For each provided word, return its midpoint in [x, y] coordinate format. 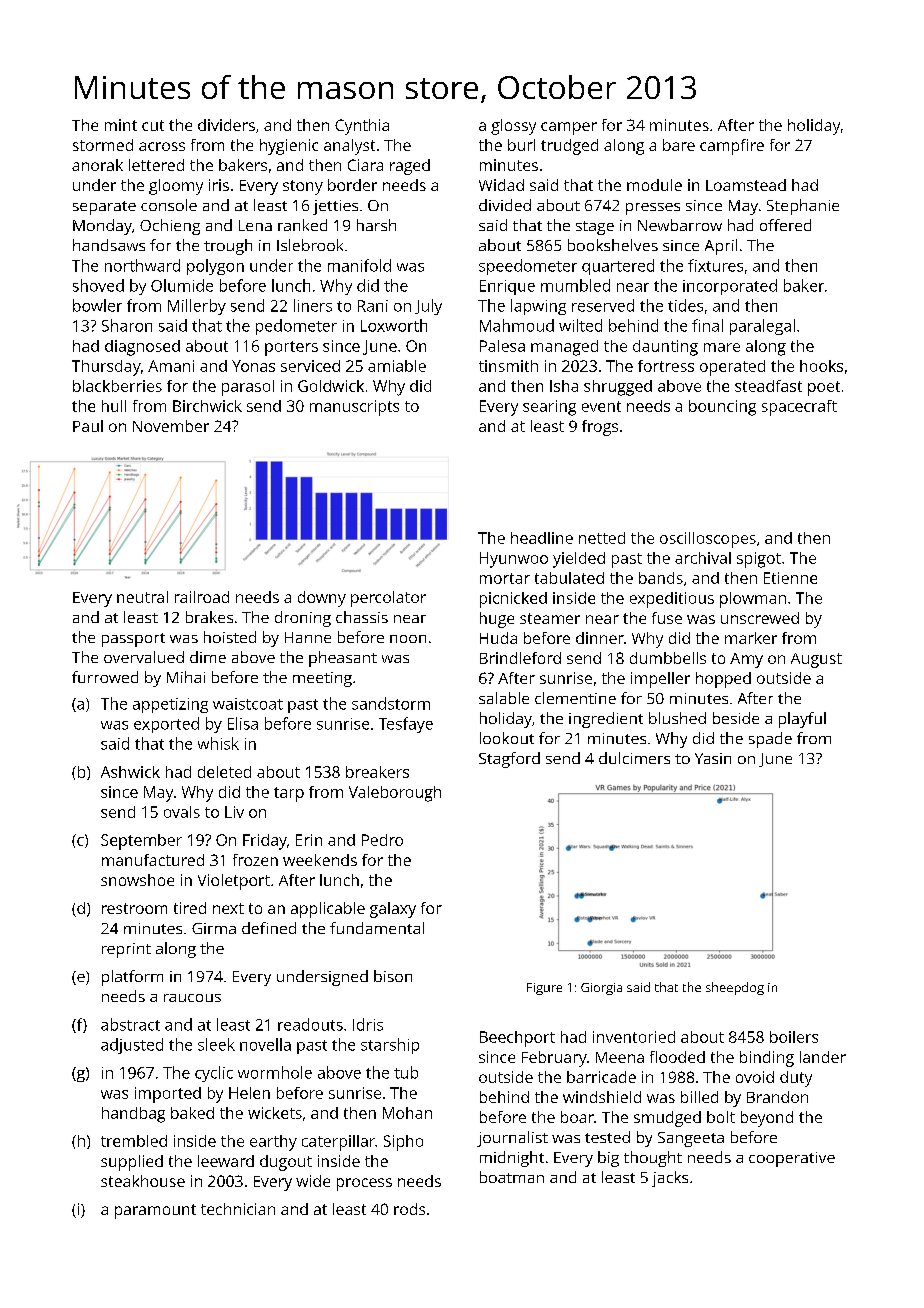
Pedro [382, 840]
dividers [226, 125]
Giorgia [601, 989]
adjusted [132, 1046]
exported [166, 725]
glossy [513, 127]
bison [393, 976]
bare [679, 145]
